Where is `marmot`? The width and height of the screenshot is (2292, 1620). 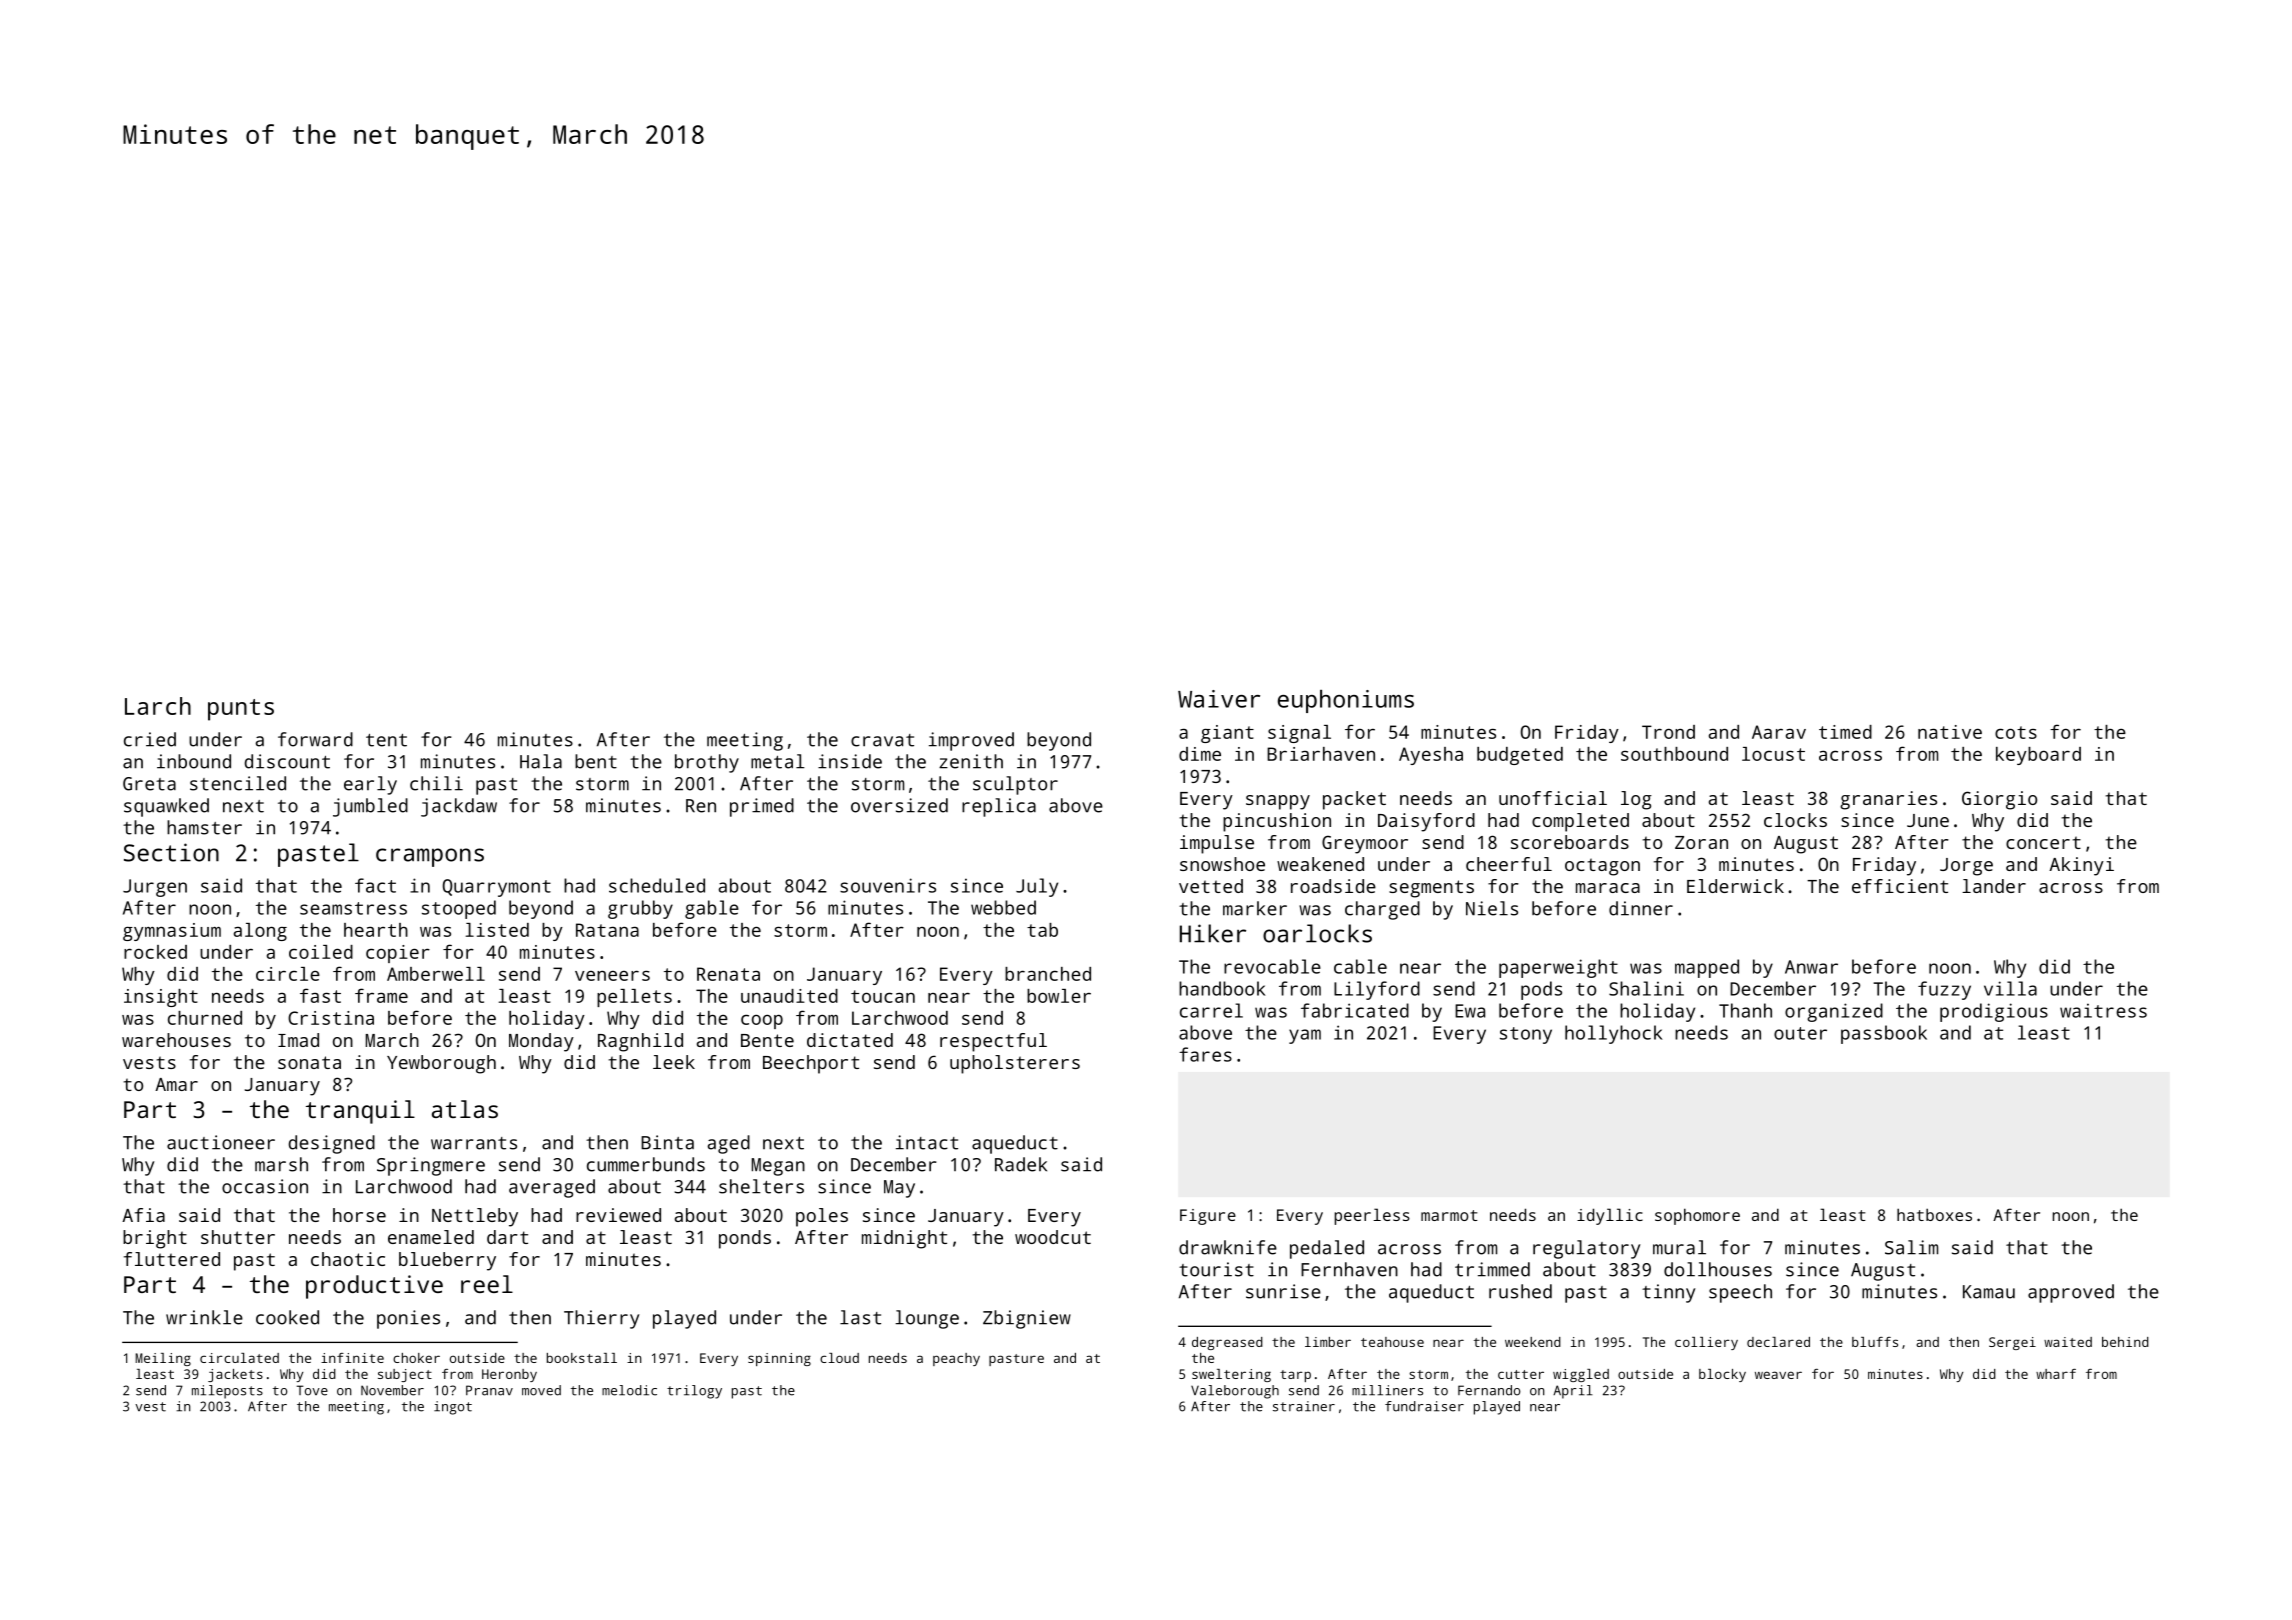 marmot is located at coordinates (1449, 1215).
